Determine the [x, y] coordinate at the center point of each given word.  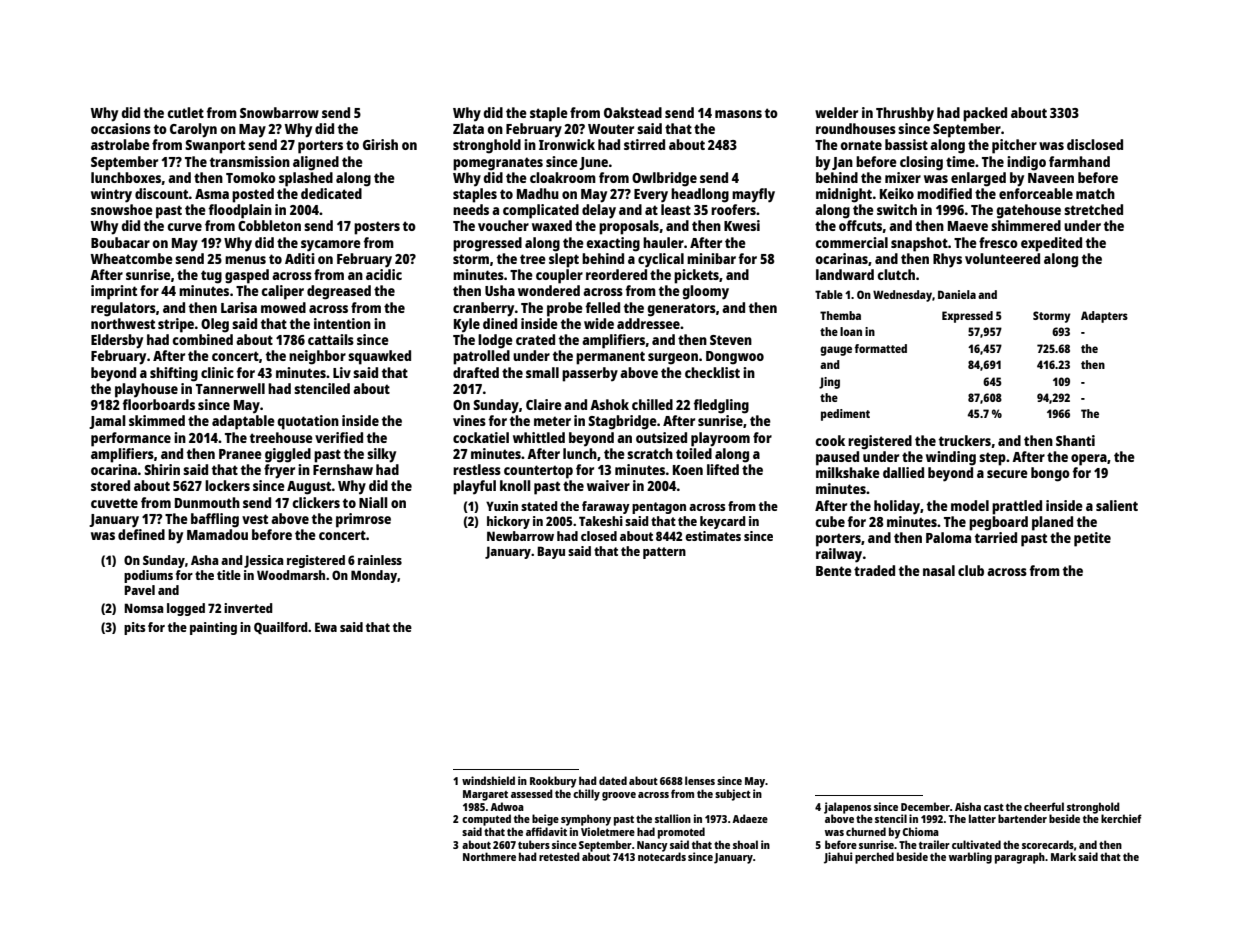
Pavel [139, 590]
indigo [1026, 163]
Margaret [485, 795]
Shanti [1075, 440]
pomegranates [498, 164]
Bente [834, 571]
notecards [662, 856]
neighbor [317, 357]
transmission [250, 161]
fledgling [721, 406]
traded [874, 570]
